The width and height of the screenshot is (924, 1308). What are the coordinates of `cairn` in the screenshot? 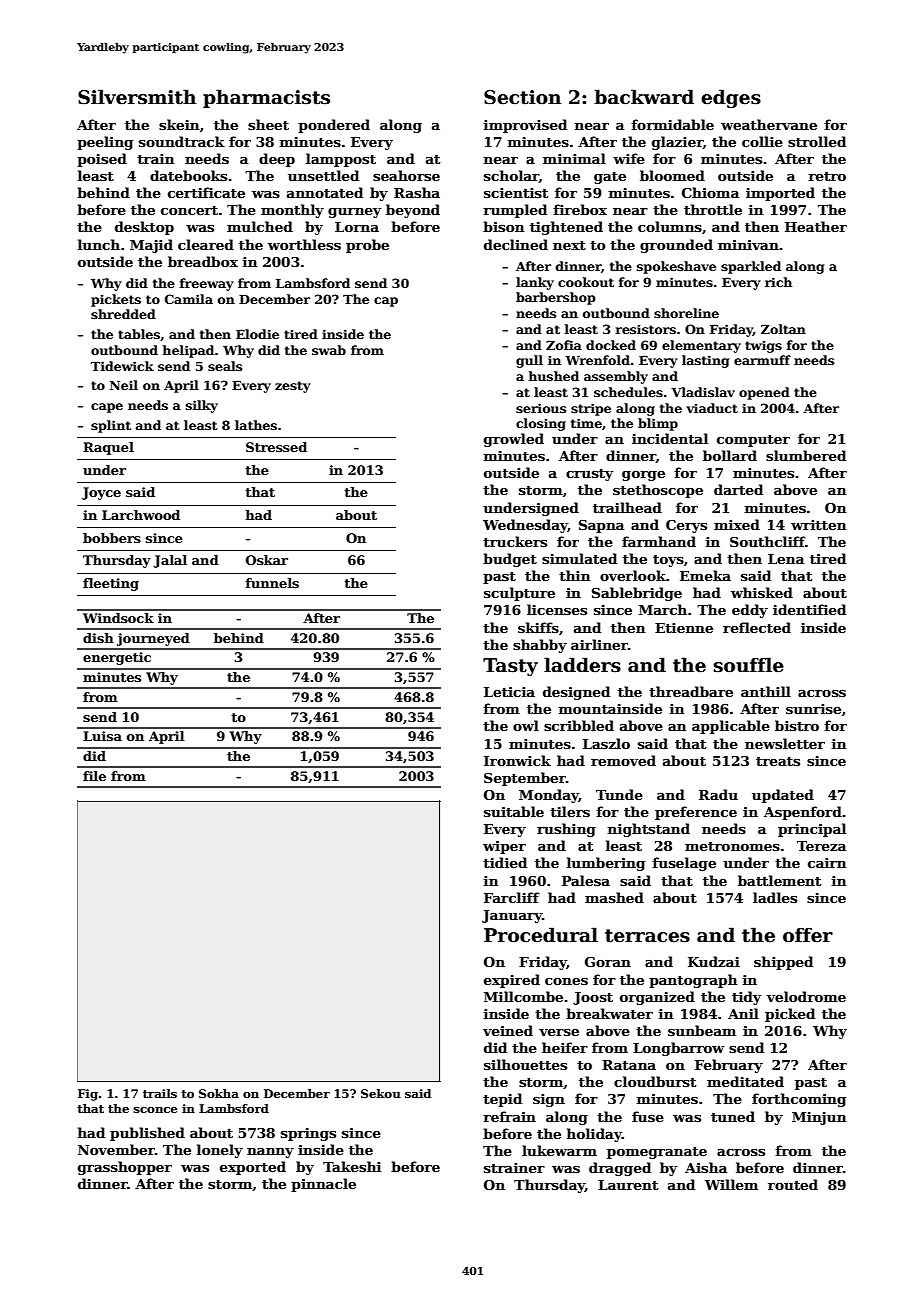 It's located at (827, 863).
